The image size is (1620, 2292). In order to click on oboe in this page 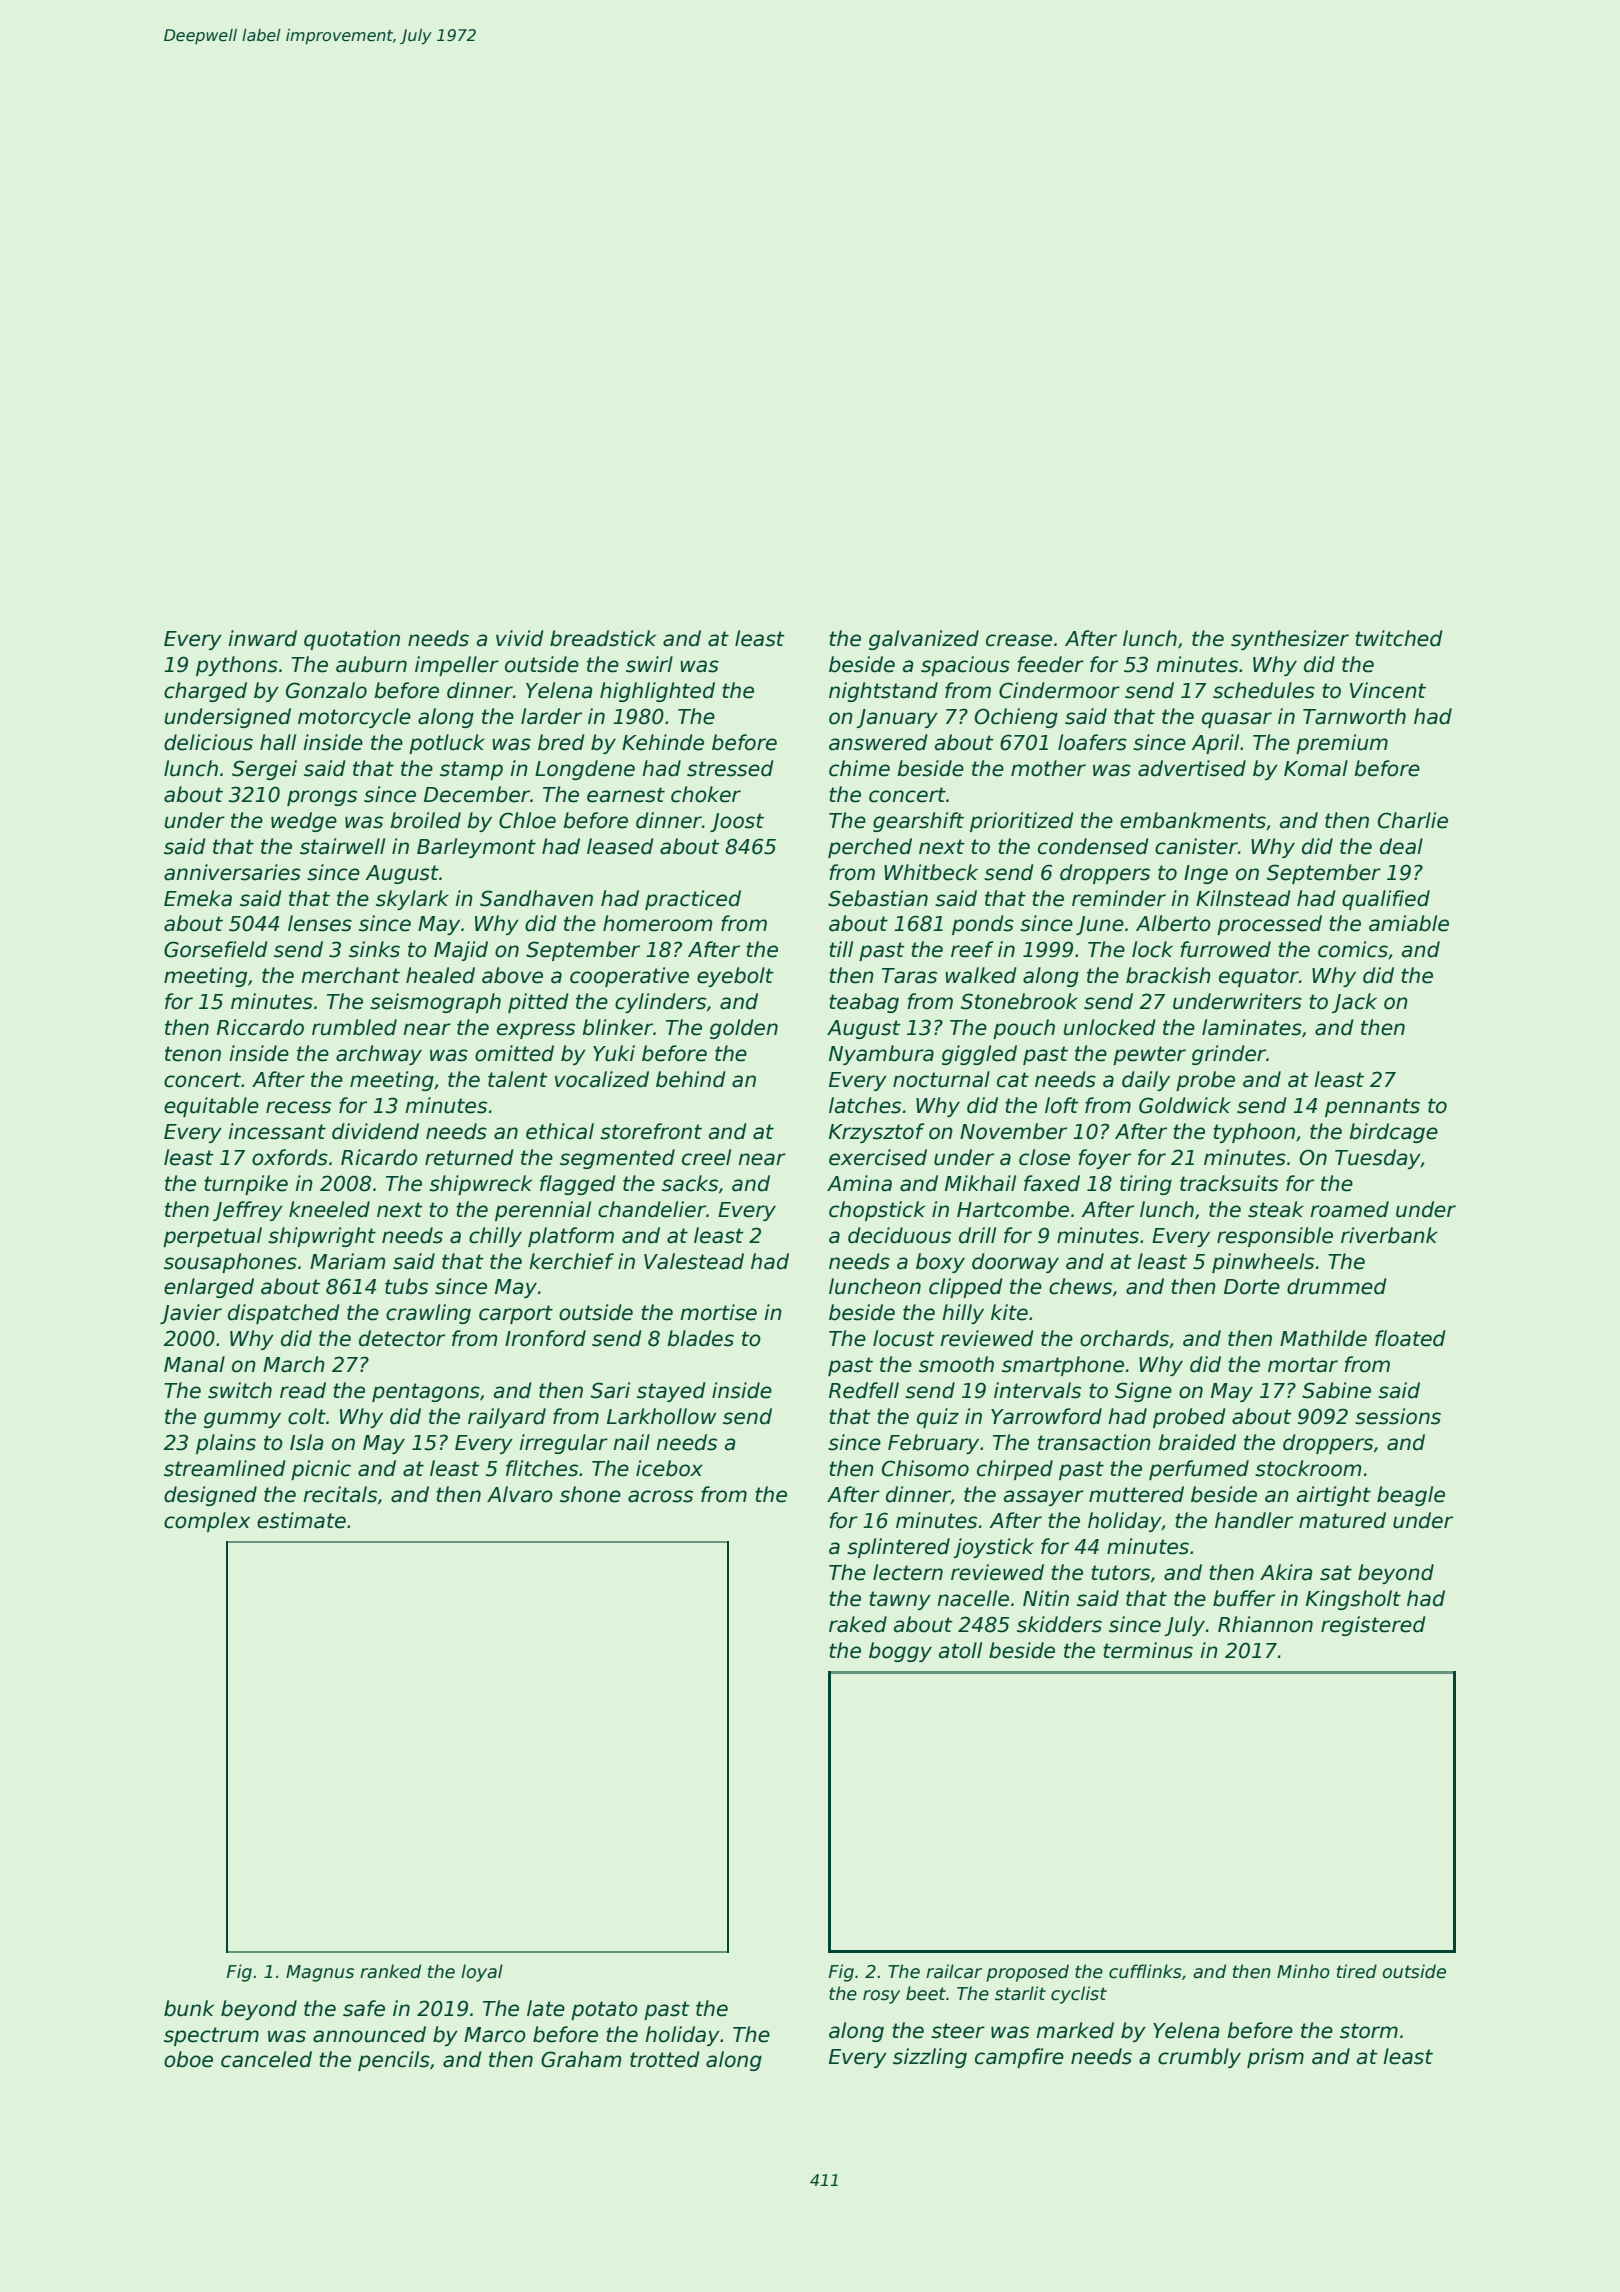, I will do `click(188, 2059)`.
